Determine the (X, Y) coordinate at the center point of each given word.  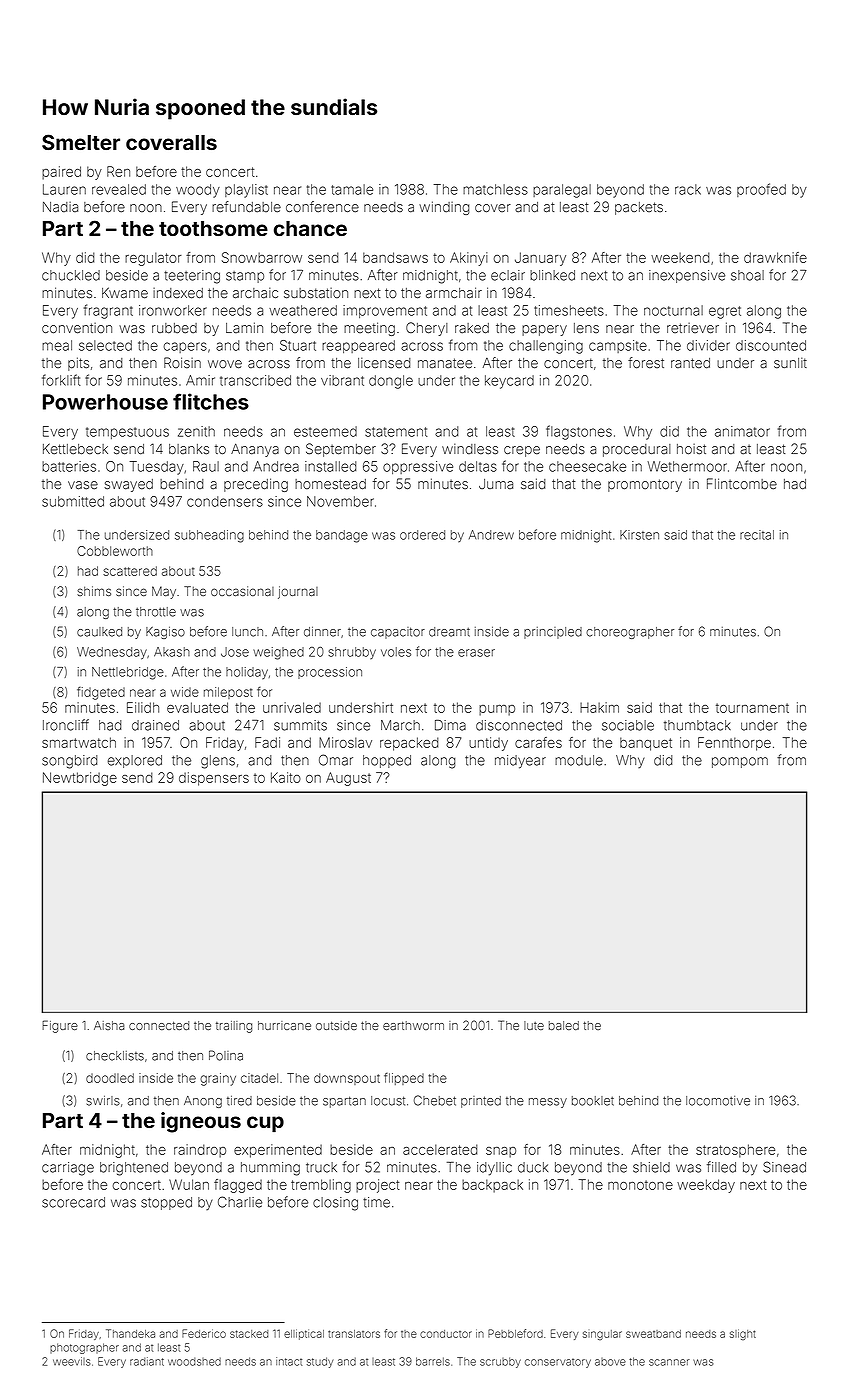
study (320, 1362)
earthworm (413, 1025)
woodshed (194, 1361)
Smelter (81, 142)
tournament (752, 708)
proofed (761, 190)
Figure (60, 1026)
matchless (495, 189)
